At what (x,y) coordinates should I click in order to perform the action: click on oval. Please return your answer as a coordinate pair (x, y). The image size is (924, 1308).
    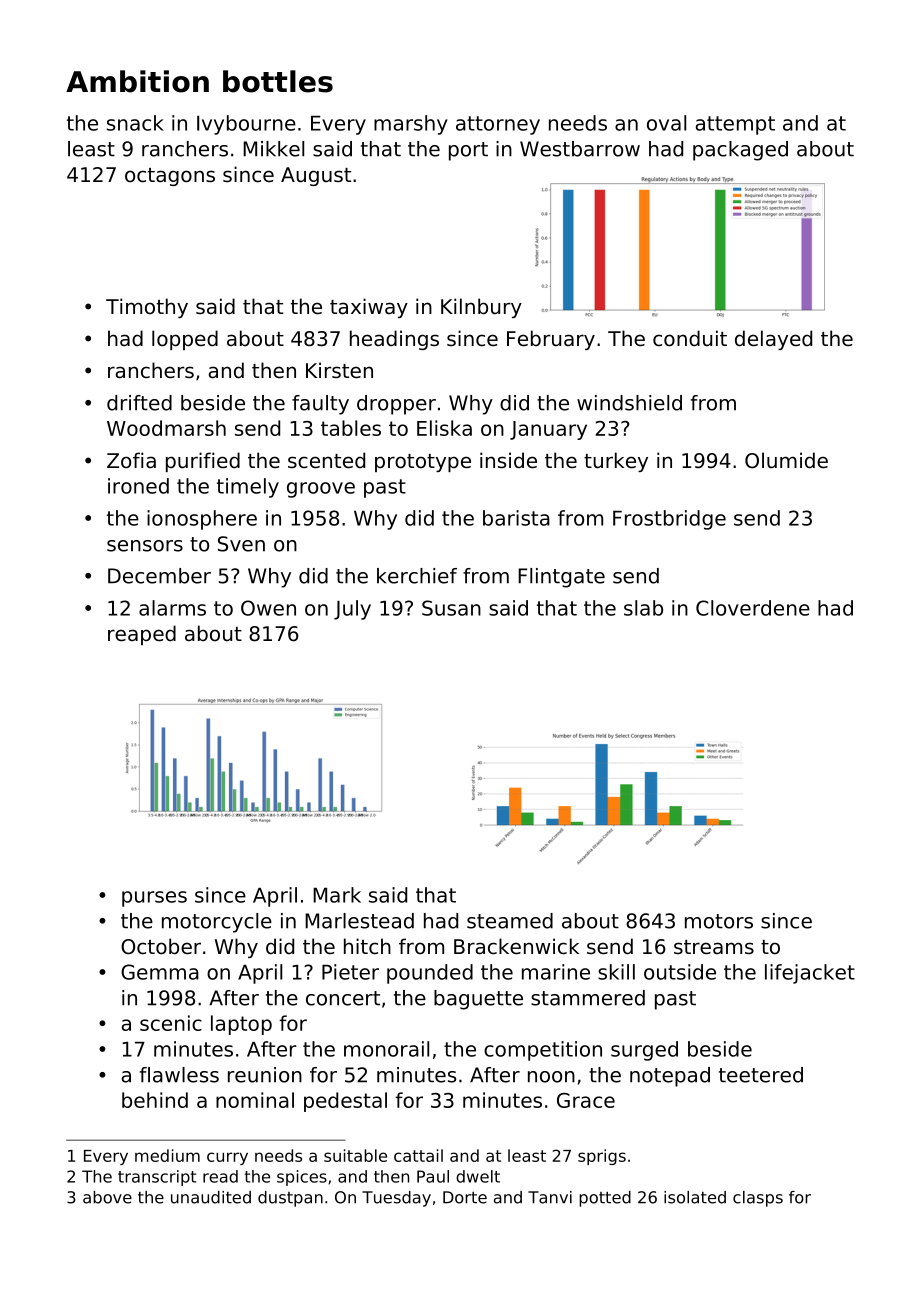
    Looking at the image, I should click on (666, 123).
